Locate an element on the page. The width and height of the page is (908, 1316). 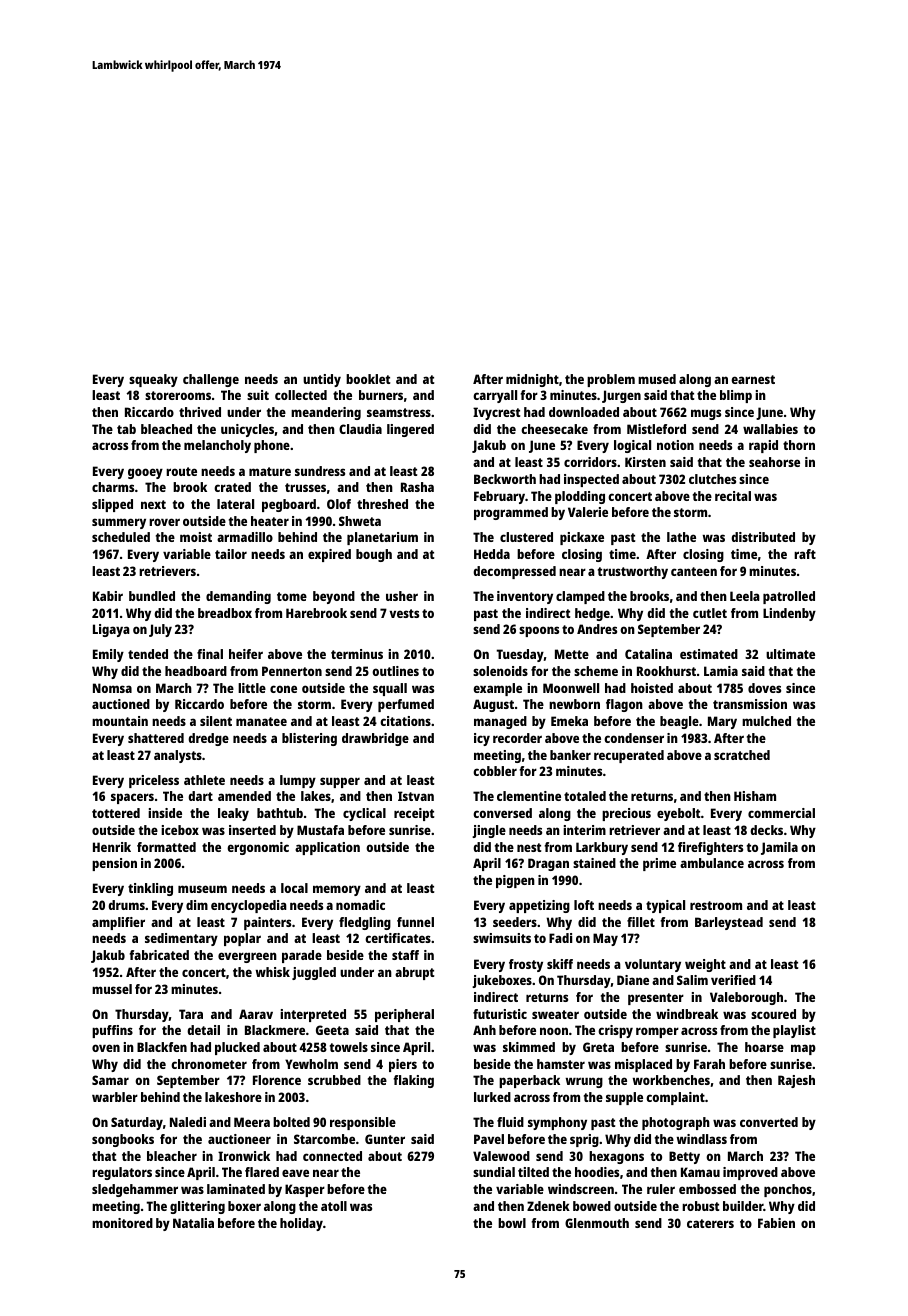
monitored is located at coordinates (122, 1223).
